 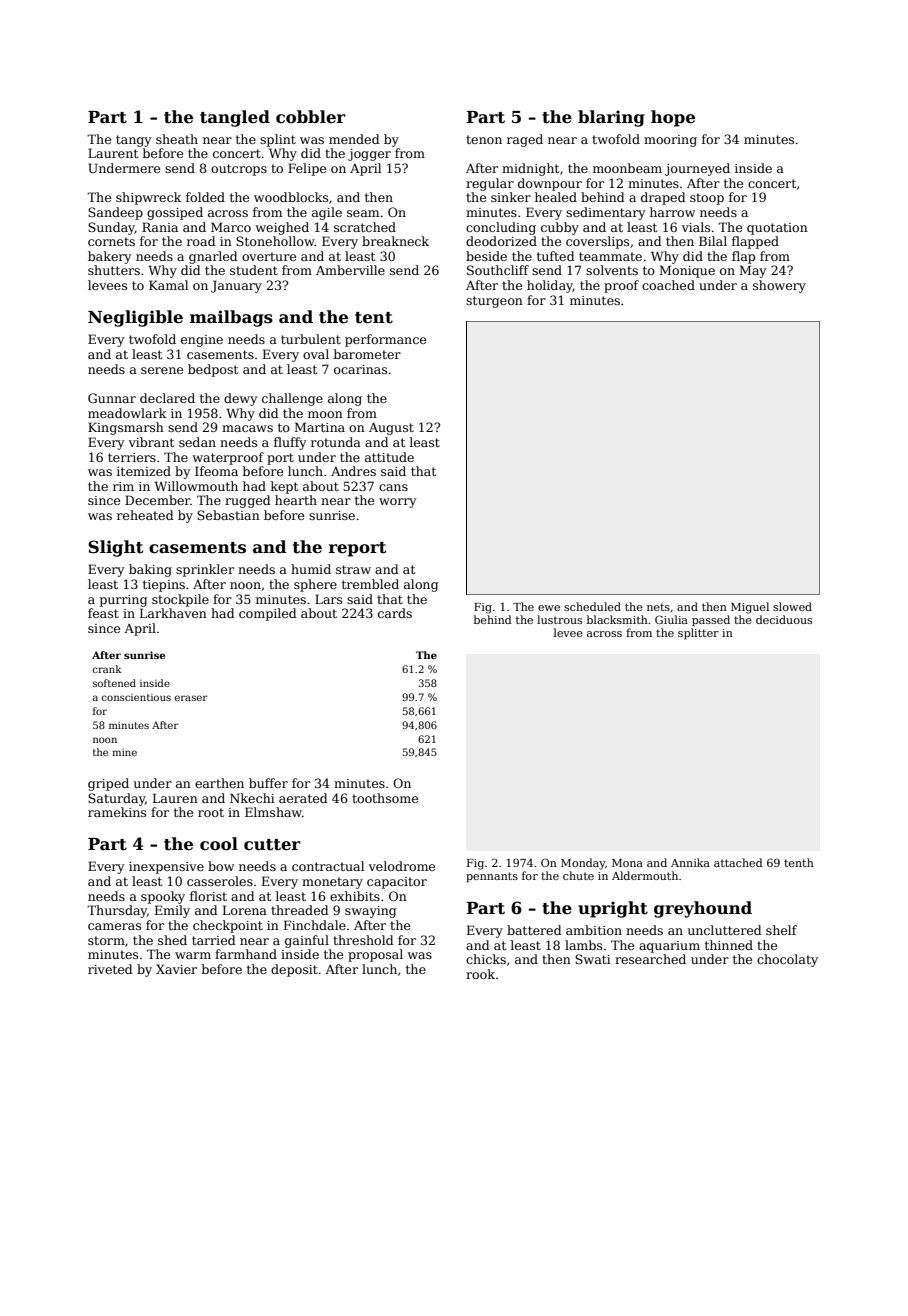 I want to click on rook, so click(x=480, y=974).
